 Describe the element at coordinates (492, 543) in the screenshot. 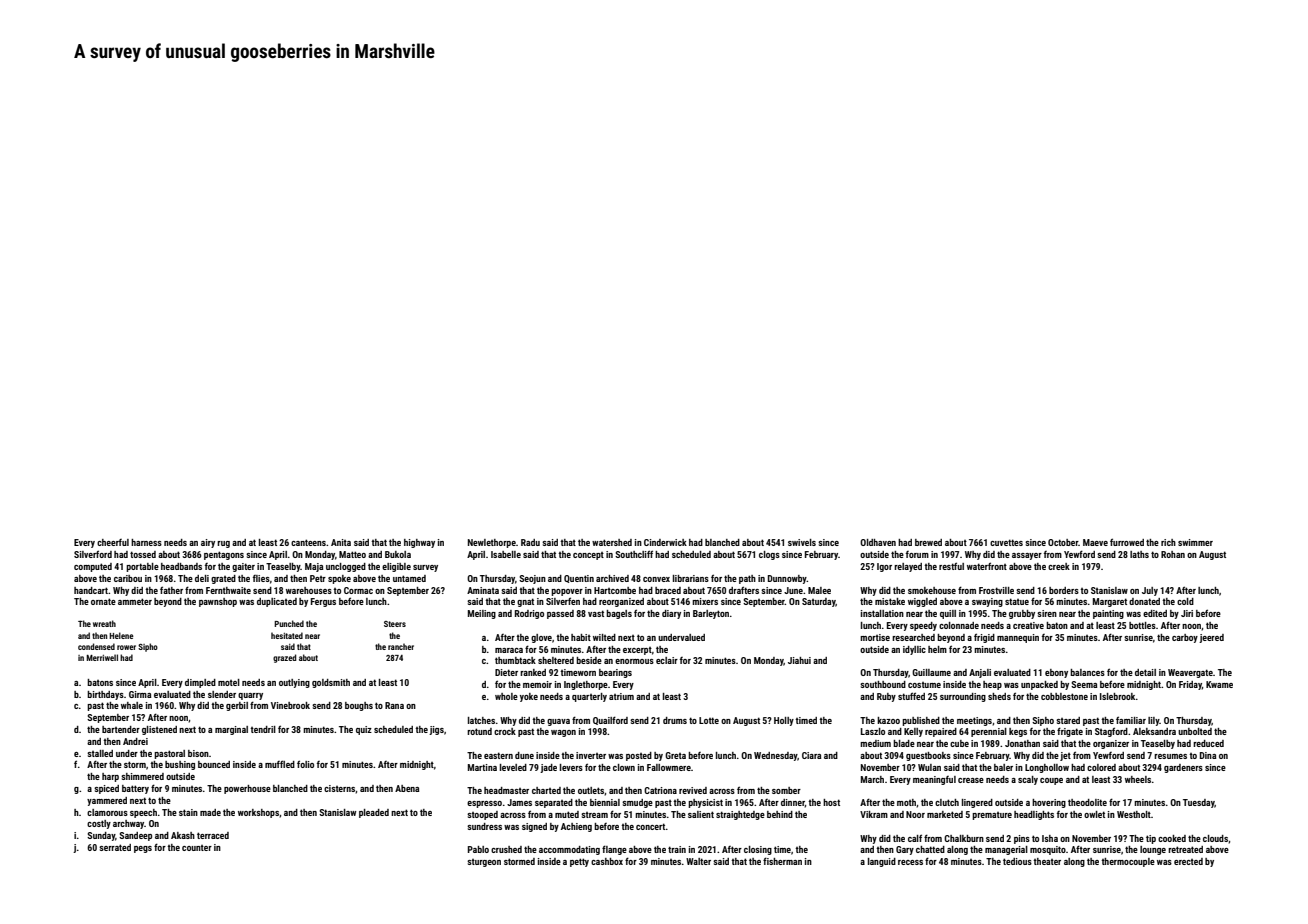

I see `Newlethorpe` at that location.
